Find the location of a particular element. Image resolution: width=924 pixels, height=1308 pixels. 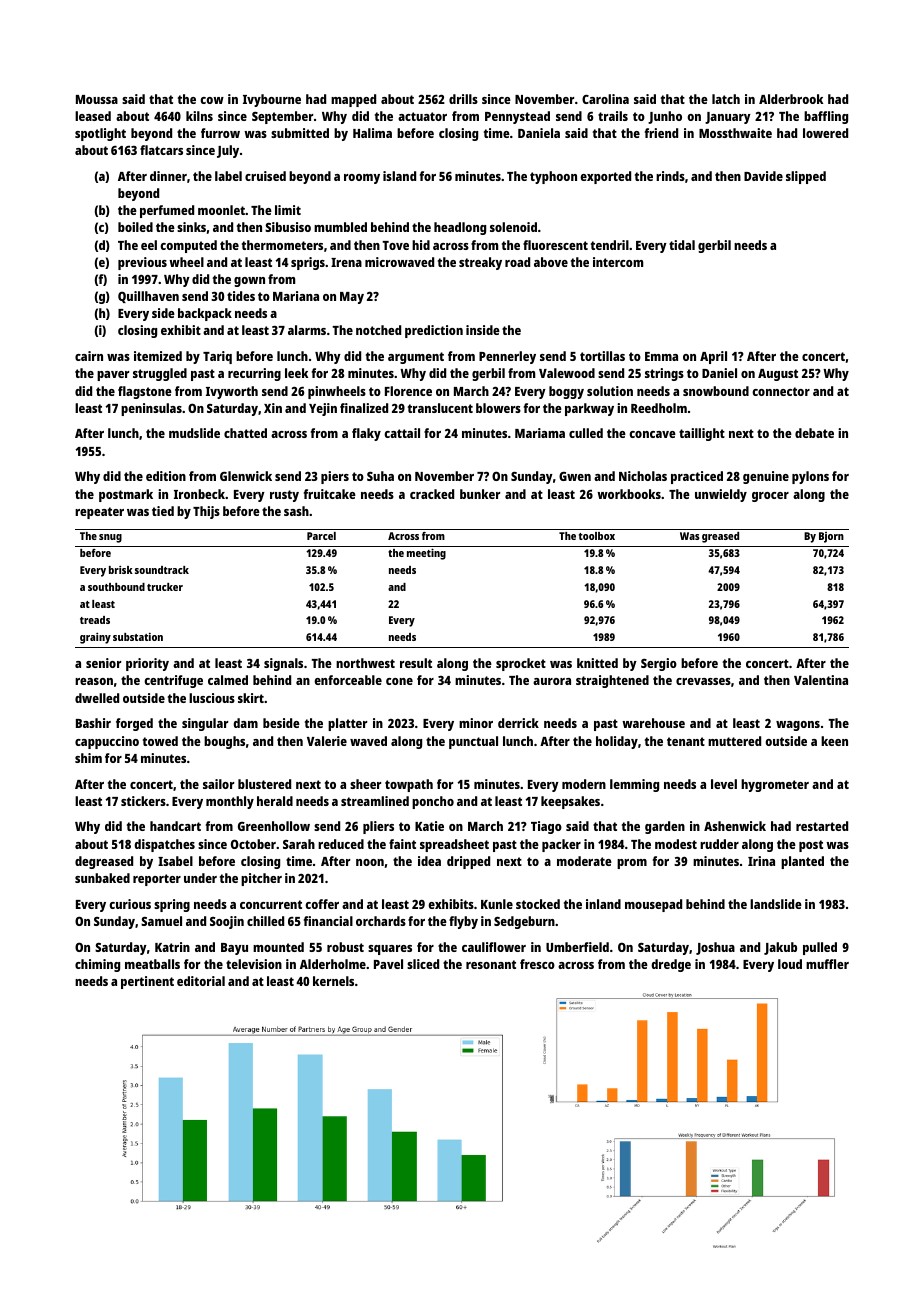

punctual is located at coordinates (473, 742).
